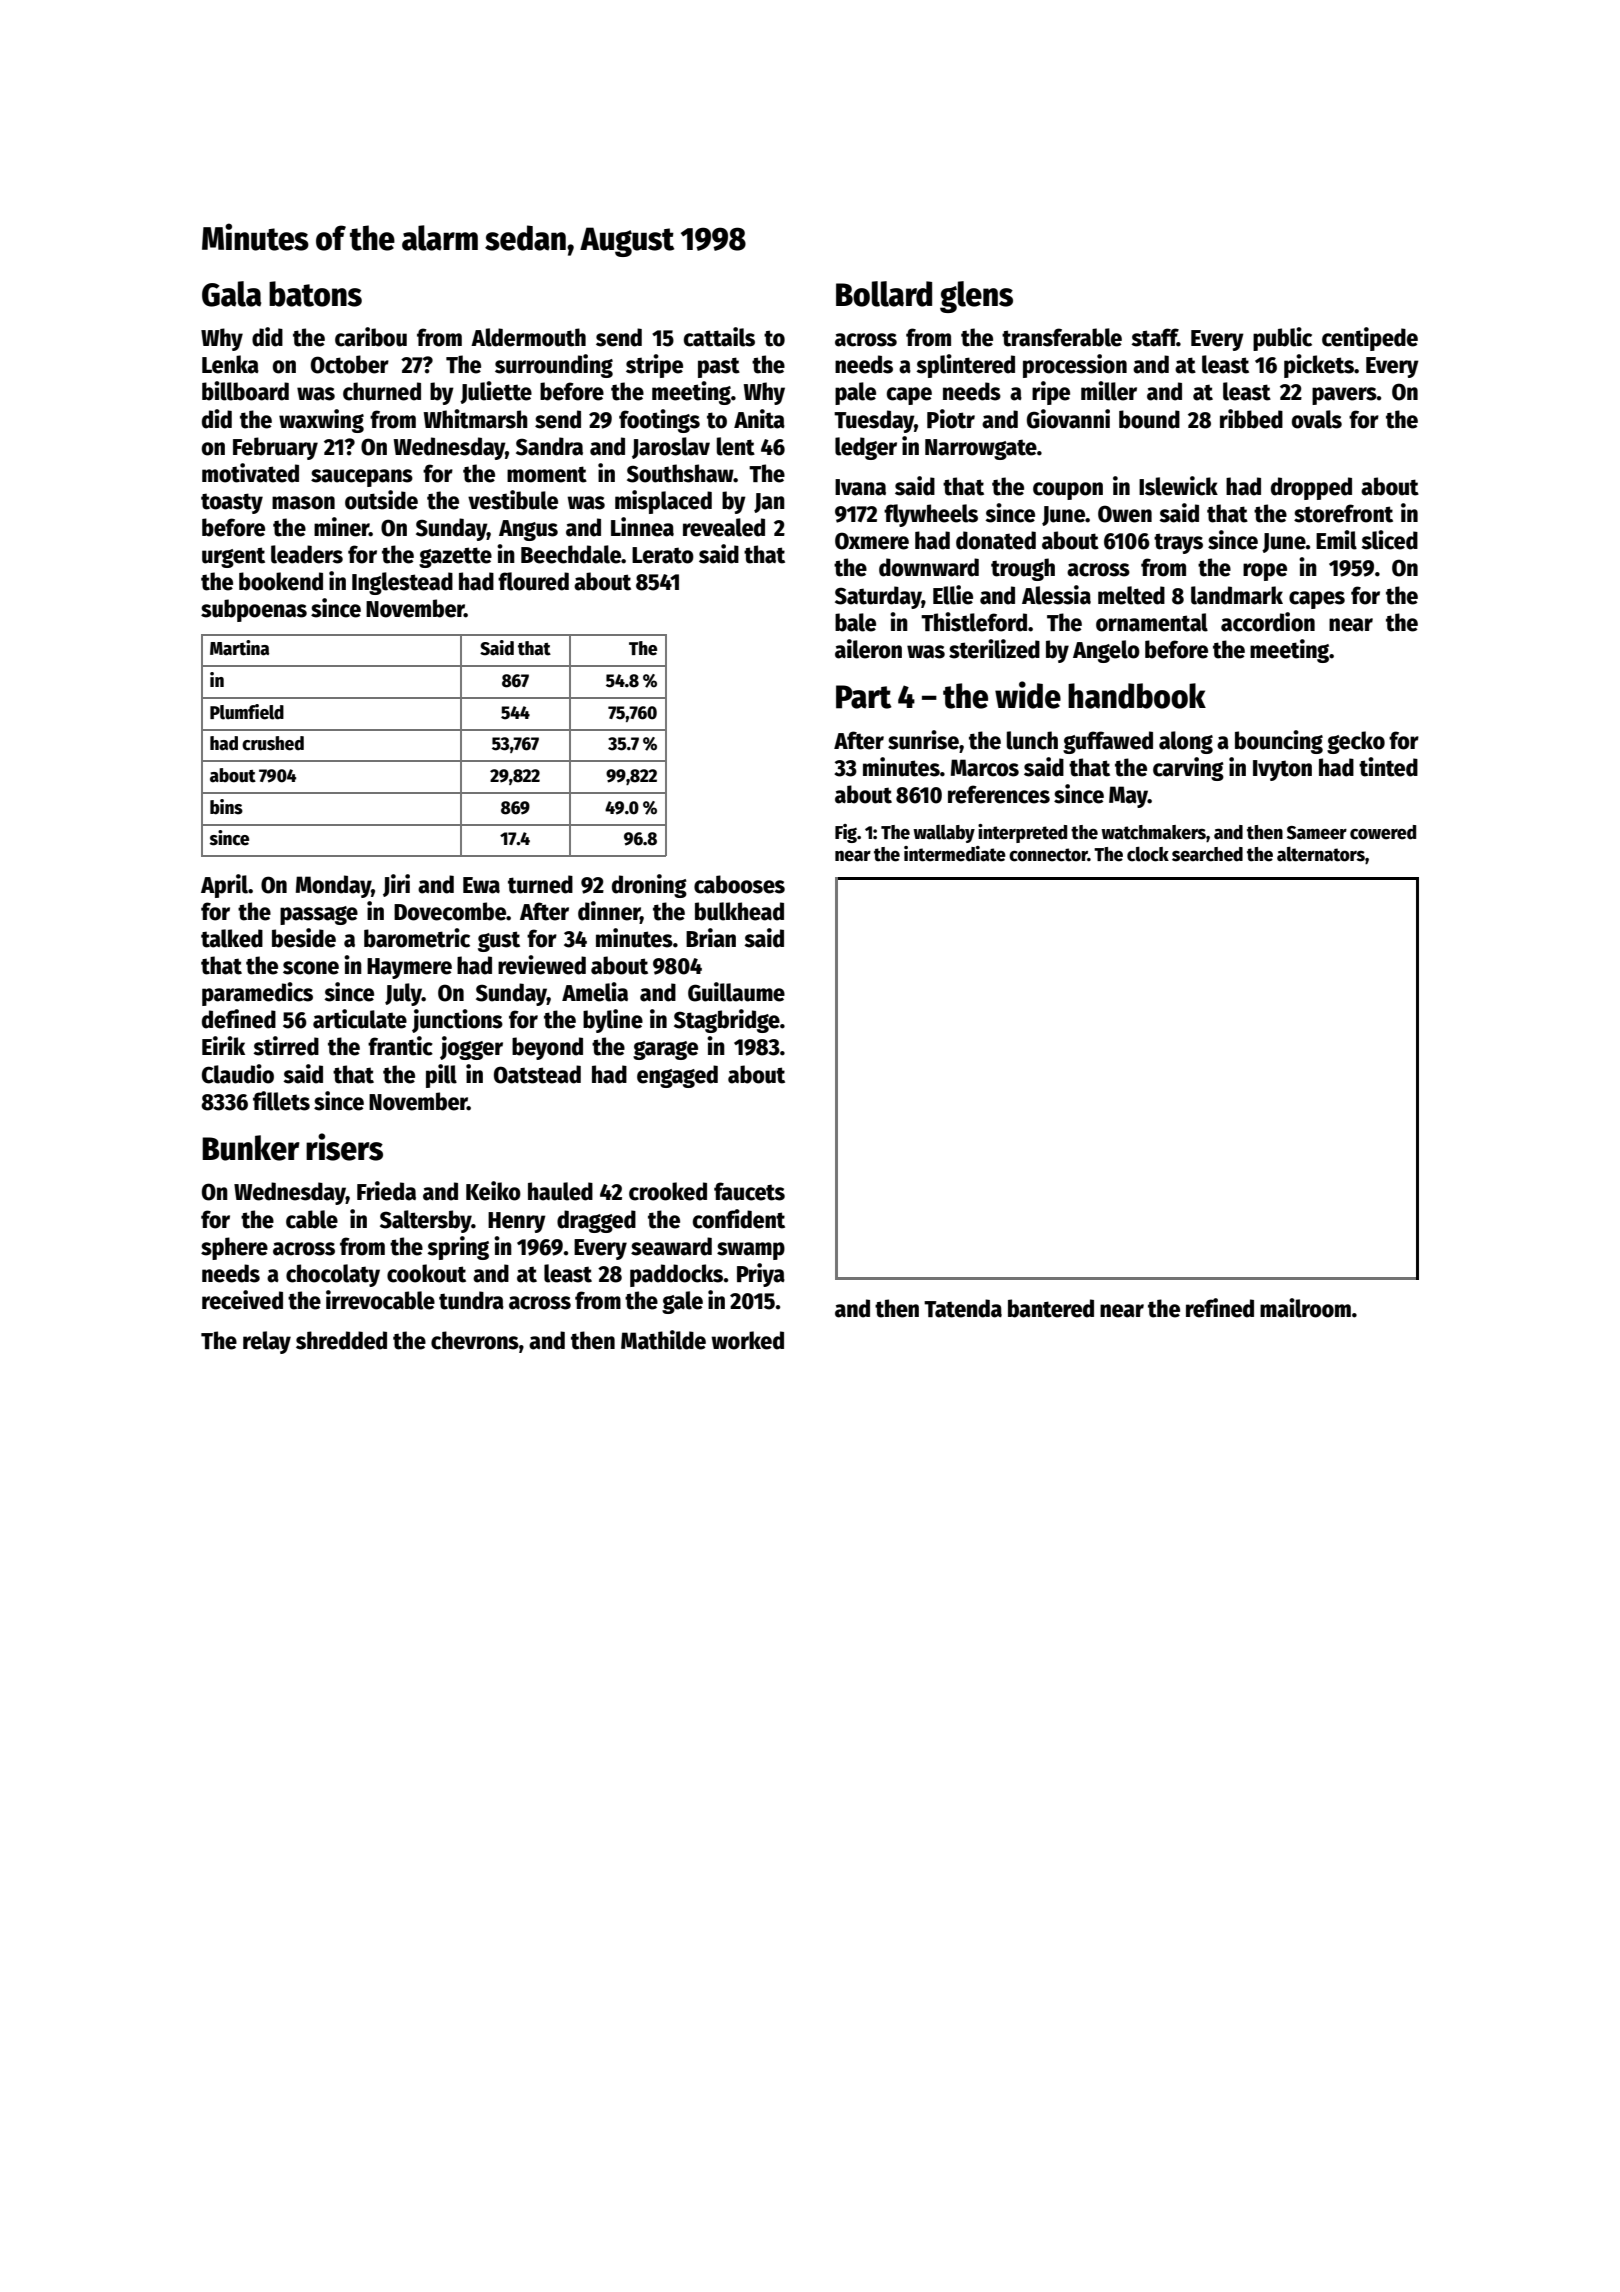 This screenshot has width=1620, height=2292. I want to click on mailroom, so click(1305, 1308).
